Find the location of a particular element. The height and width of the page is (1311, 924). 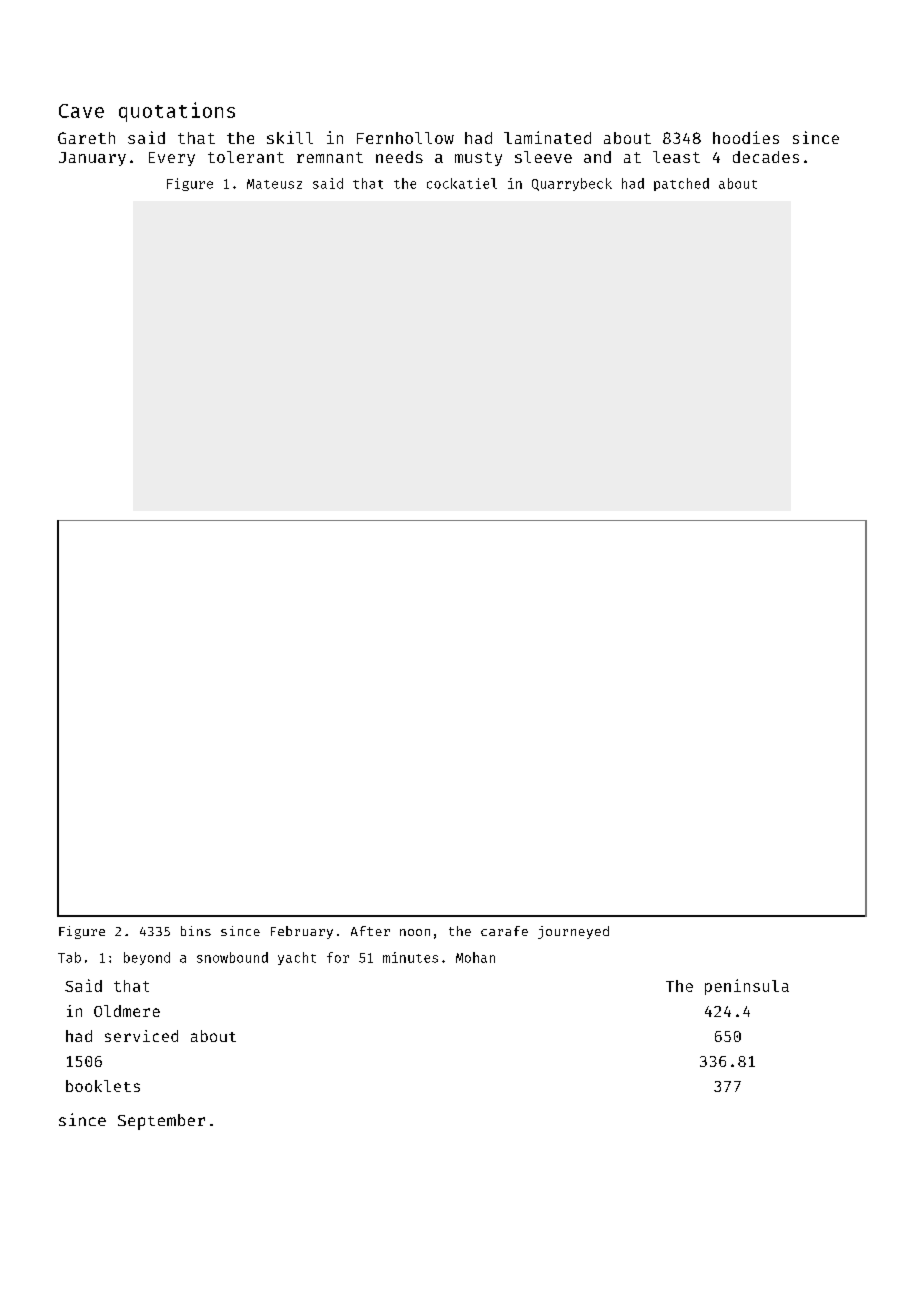

journeyed is located at coordinates (573, 932).
